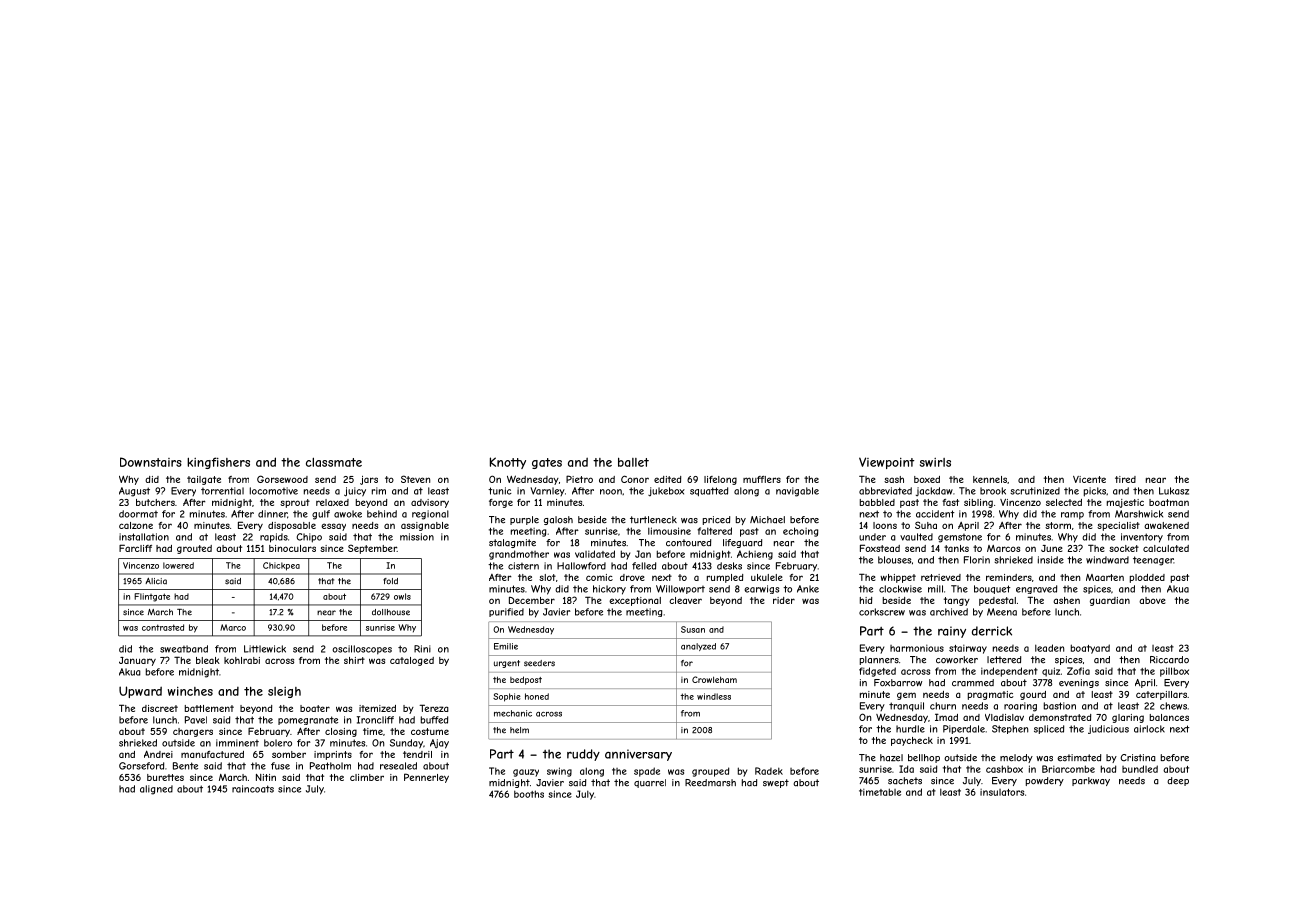 The height and width of the document is (924, 1308). Describe the element at coordinates (512, 543) in the document. I see `stalagmite` at that location.
